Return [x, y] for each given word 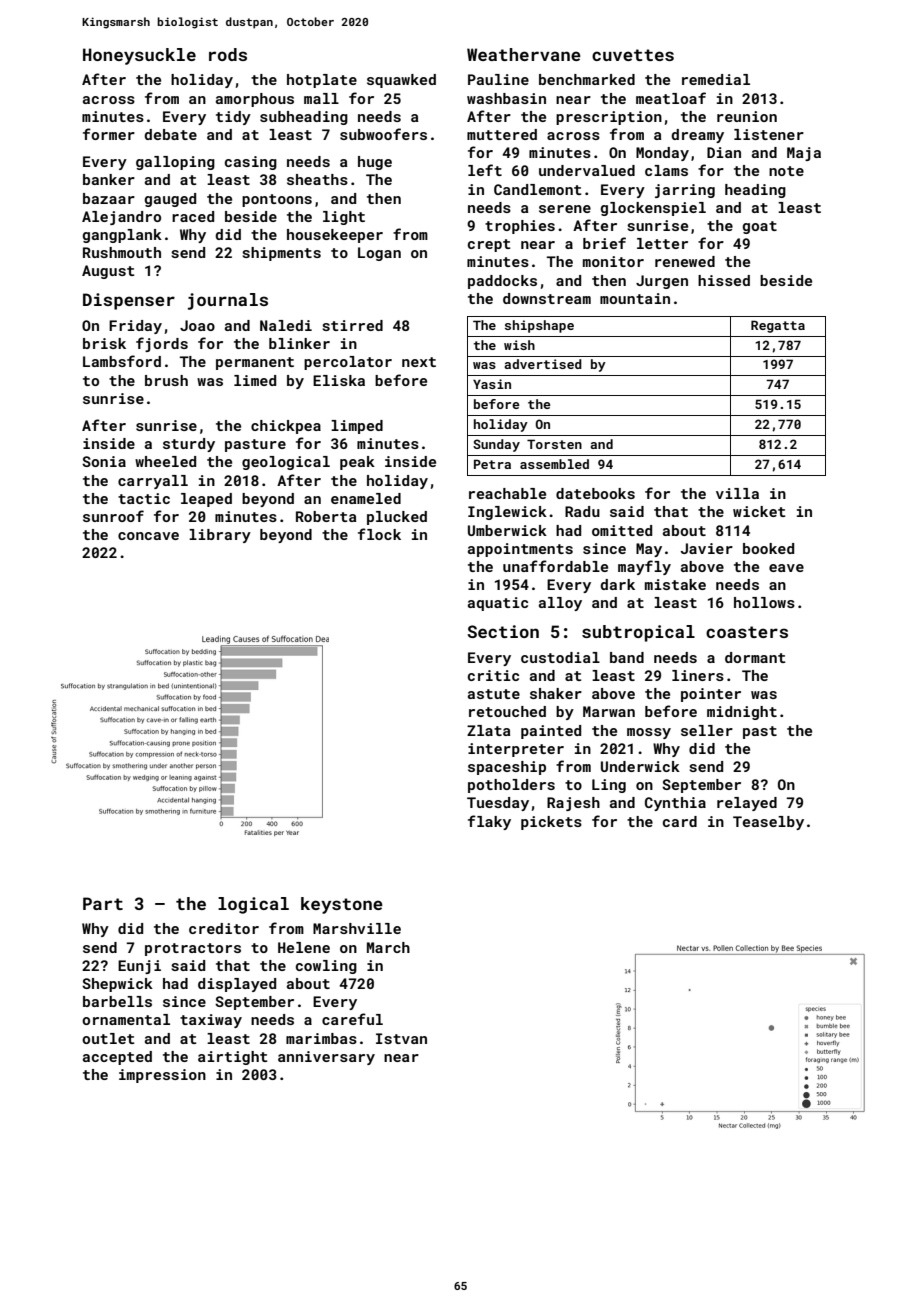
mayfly [644, 567]
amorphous [255, 100]
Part [103, 903]
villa [737, 493]
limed [255, 380]
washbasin [506, 98]
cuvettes [633, 55]
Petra [492, 464]
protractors [193, 949]
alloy [560, 604]
